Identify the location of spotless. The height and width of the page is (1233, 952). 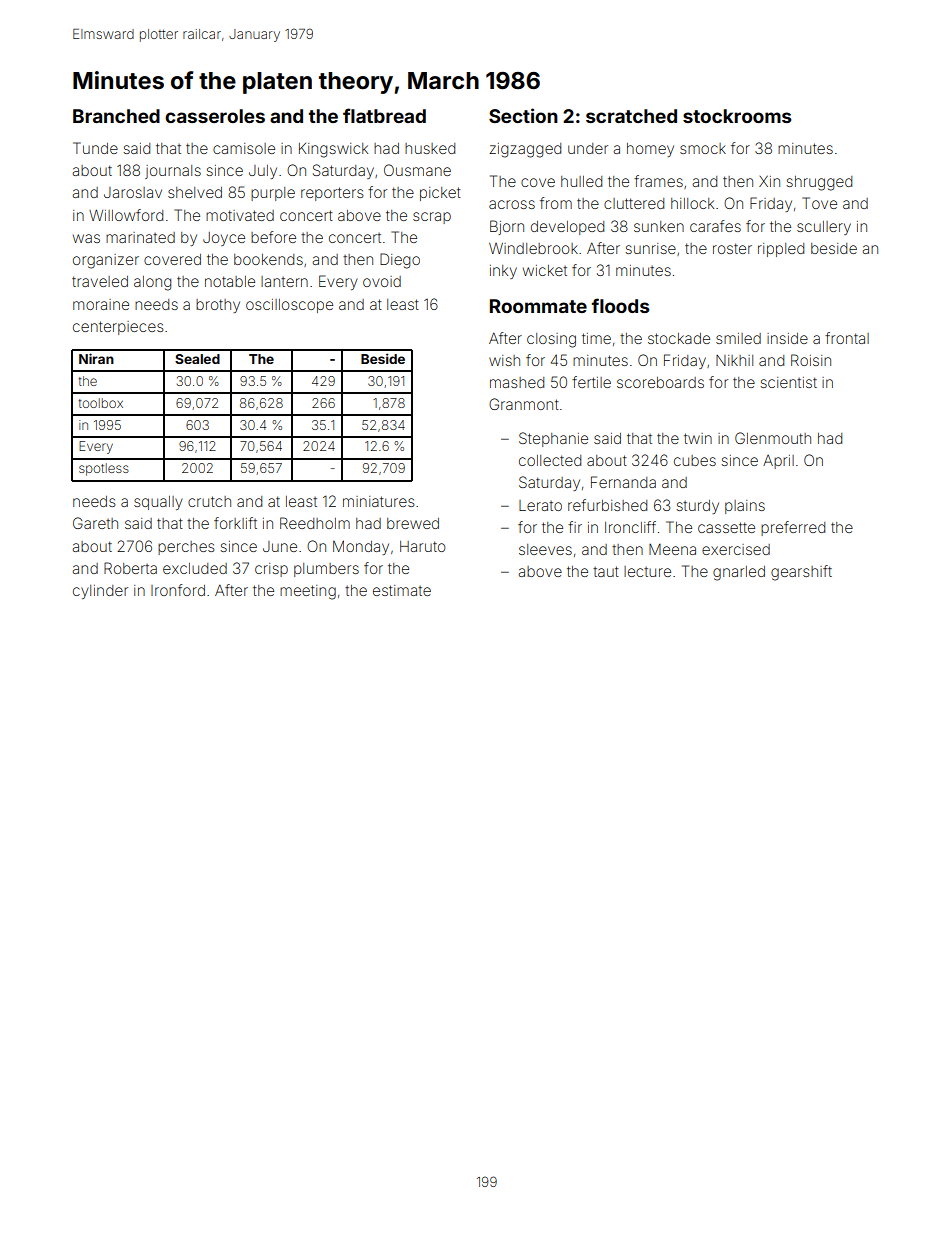
(104, 469).
